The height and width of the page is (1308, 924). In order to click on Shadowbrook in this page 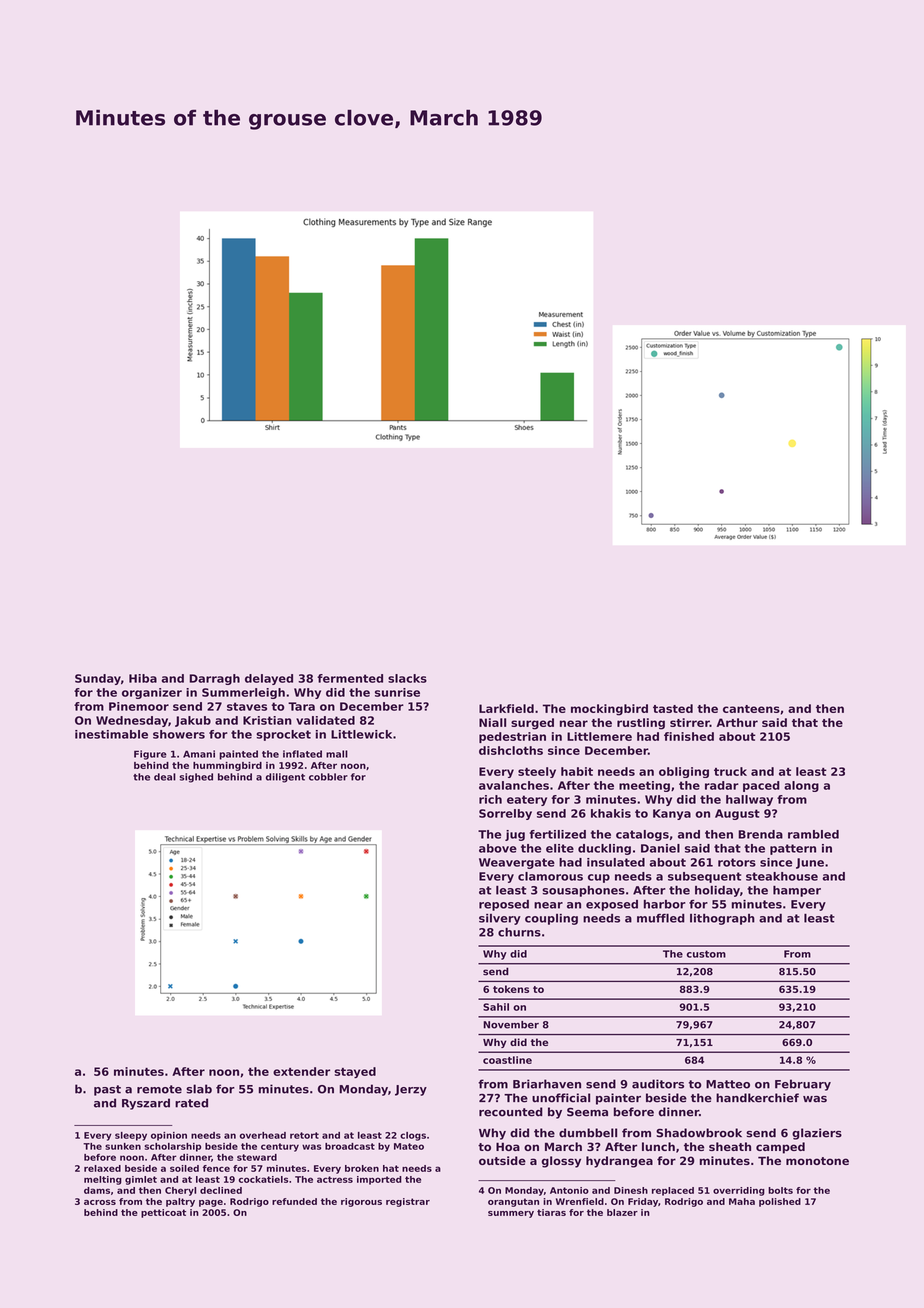, I will do `click(699, 1133)`.
